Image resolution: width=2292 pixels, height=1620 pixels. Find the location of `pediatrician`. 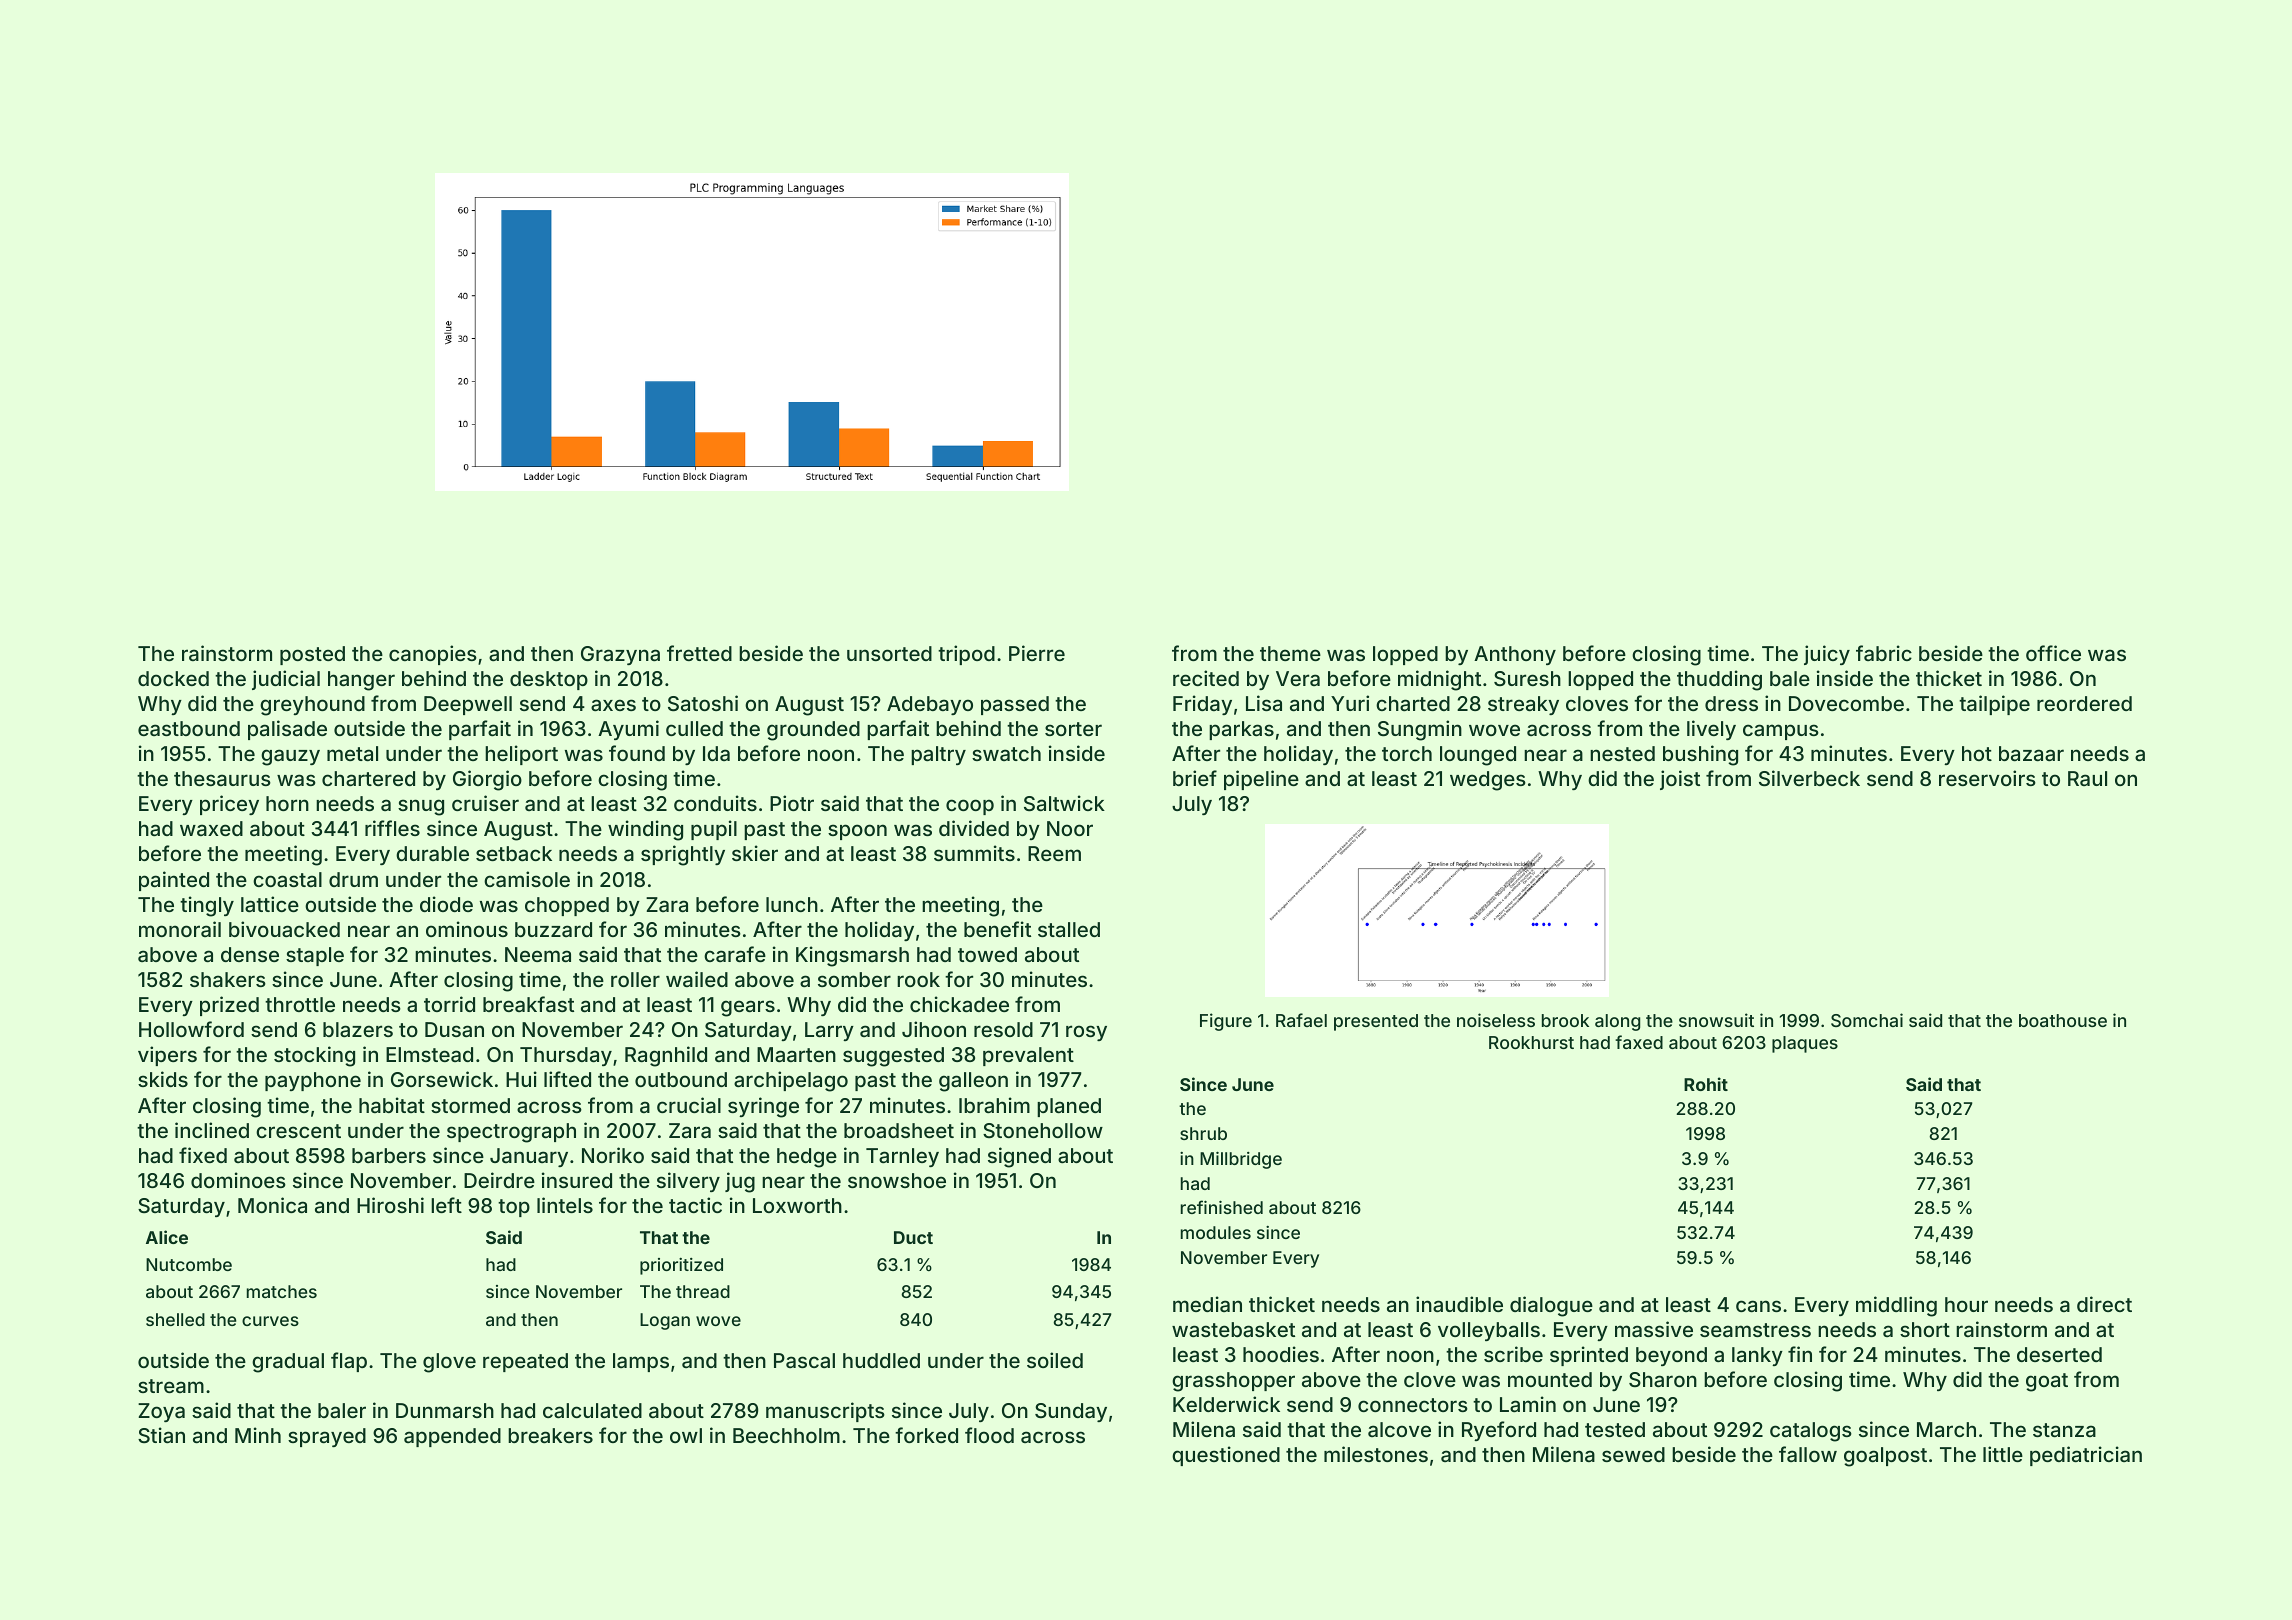

pediatrician is located at coordinates (2086, 1456).
